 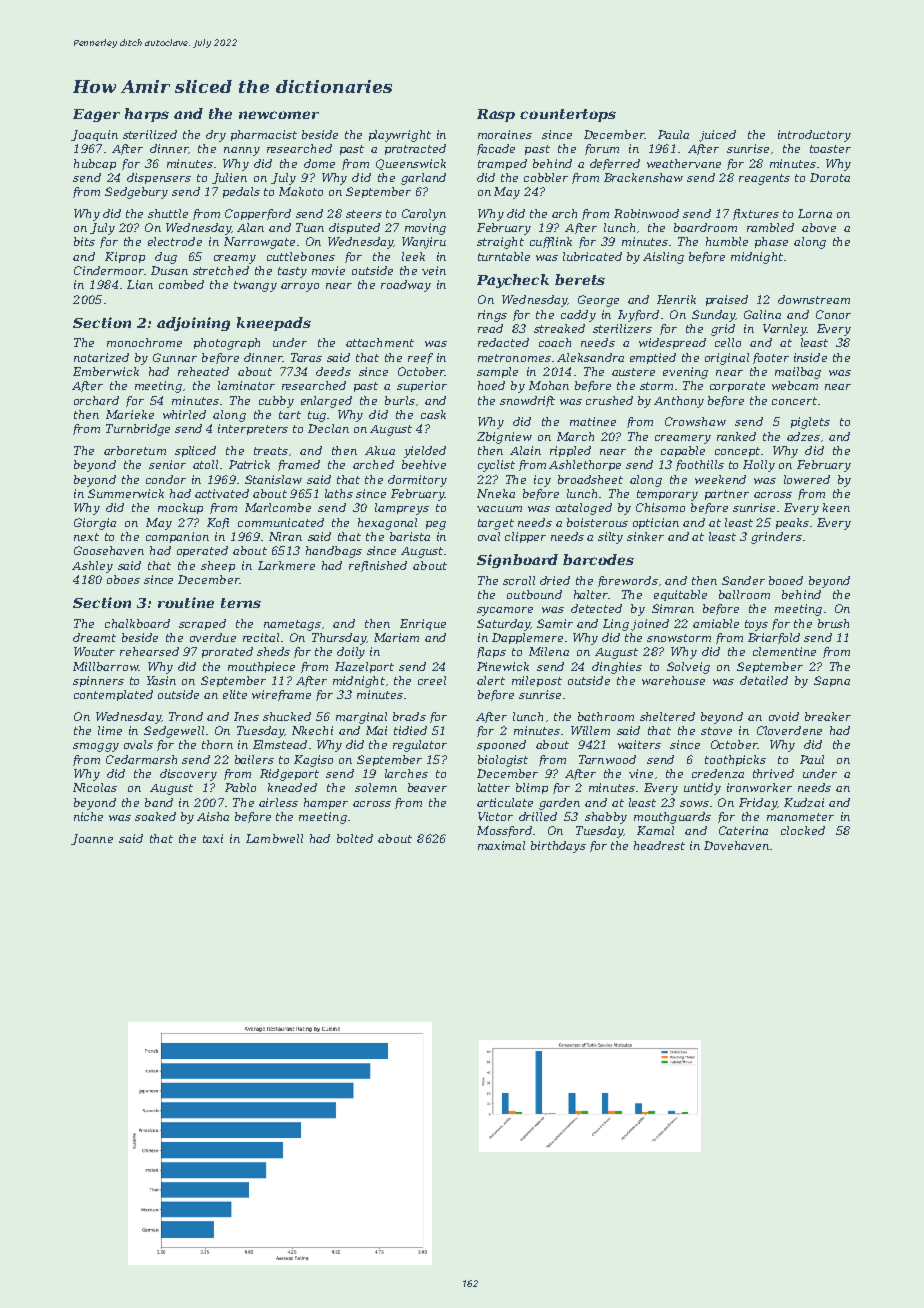 I want to click on garland, so click(x=423, y=179).
